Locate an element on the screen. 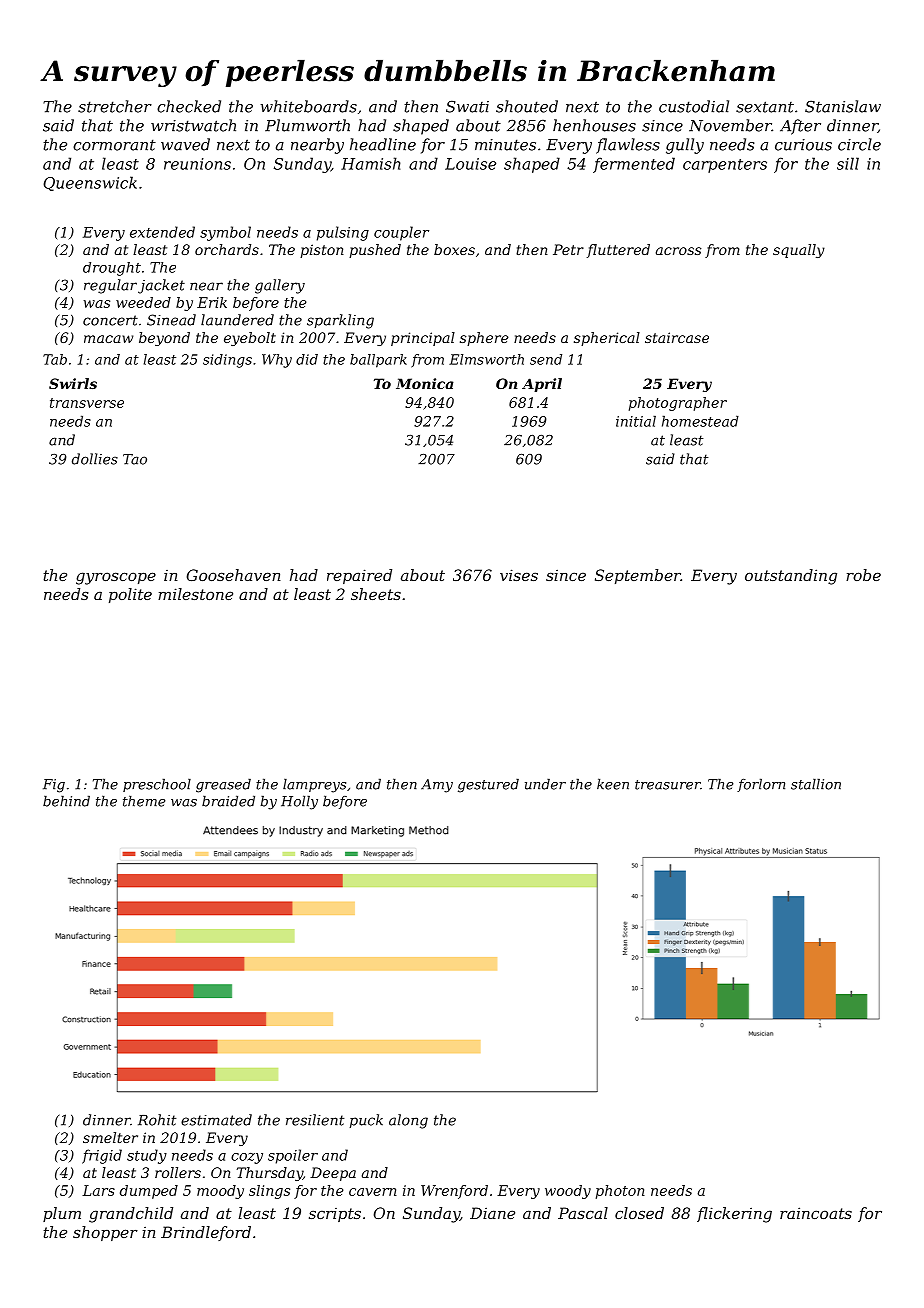 Image resolution: width=924 pixels, height=1308 pixels. gyroscope is located at coordinates (116, 578).
